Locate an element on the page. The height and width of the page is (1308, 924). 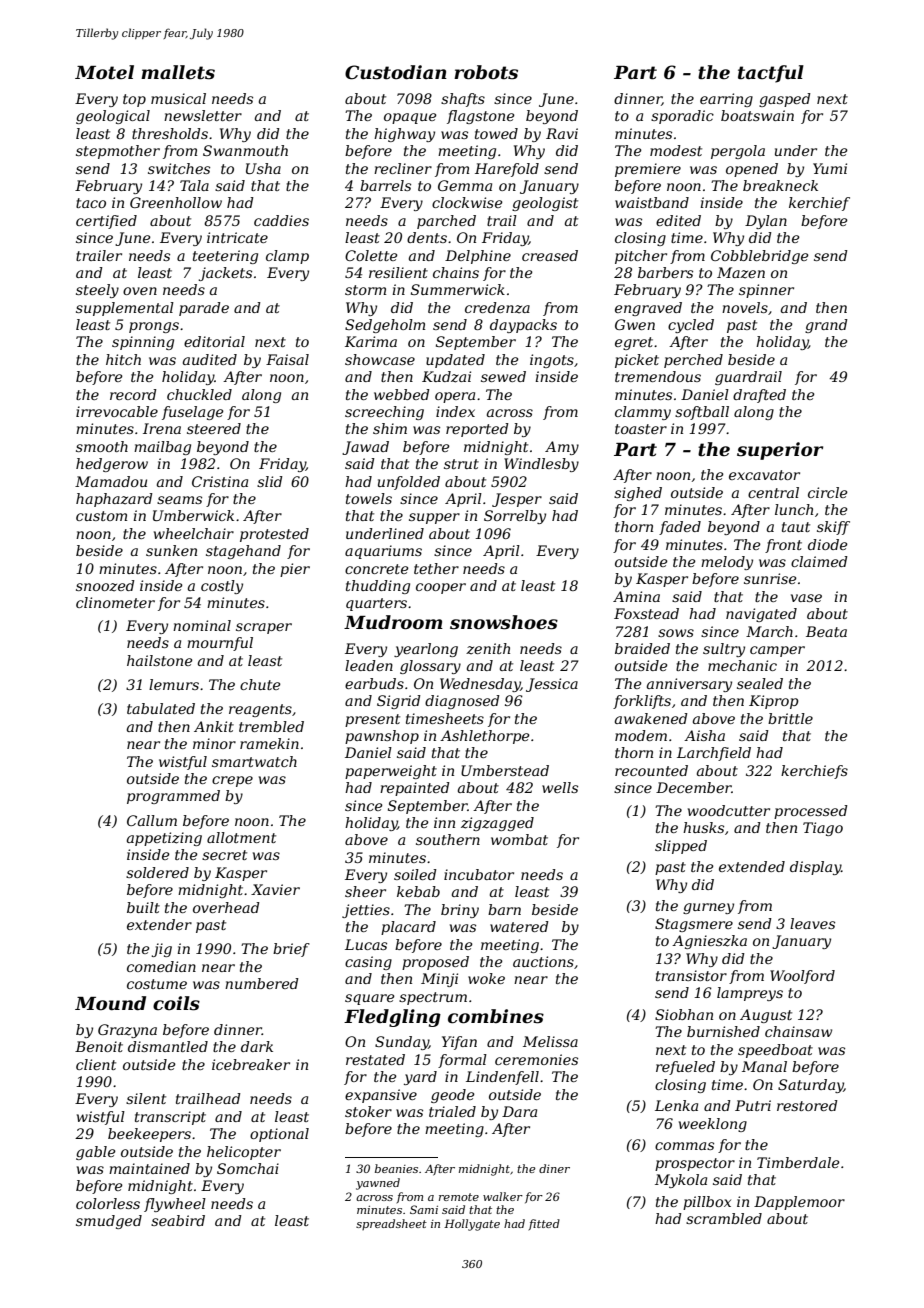
sporadic is located at coordinates (682, 117).
